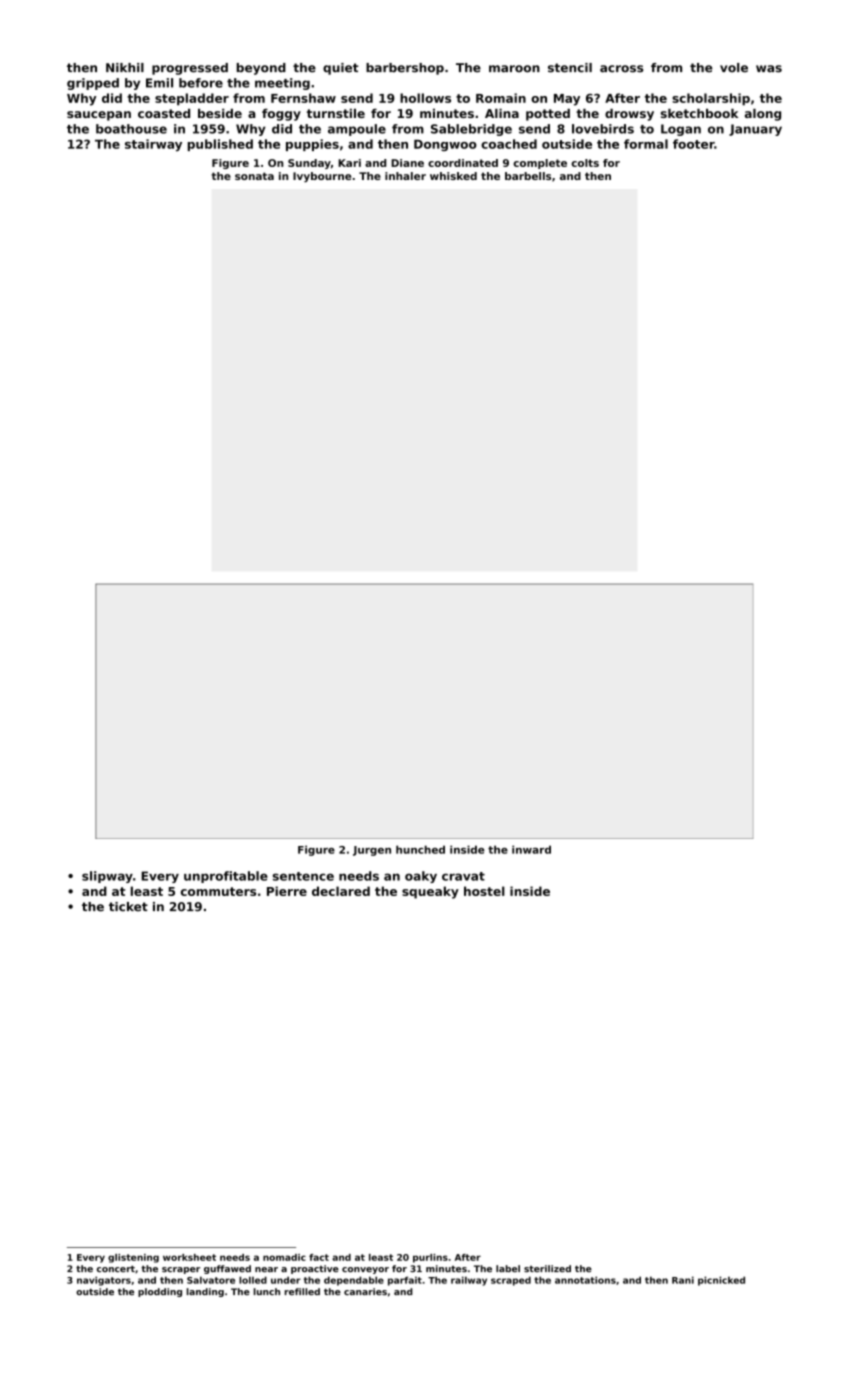 This screenshot has width=849, height=1400. Describe the element at coordinates (107, 877) in the screenshot. I see `slipway` at that location.
